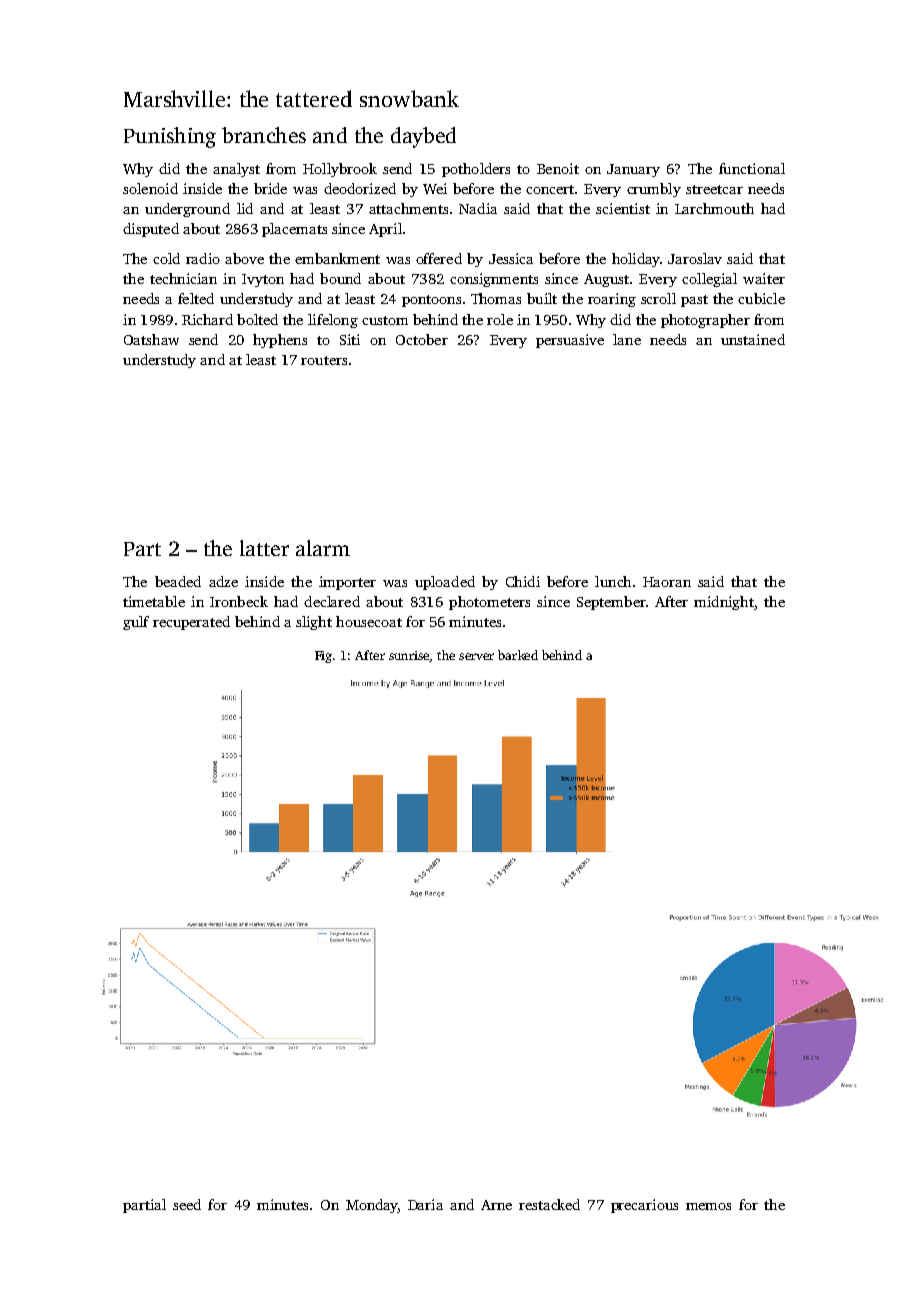 Image resolution: width=908 pixels, height=1316 pixels. What do you see at coordinates (187, 1204) in the screenshot?
I see `seed` at bounding box center [187, 1204].
